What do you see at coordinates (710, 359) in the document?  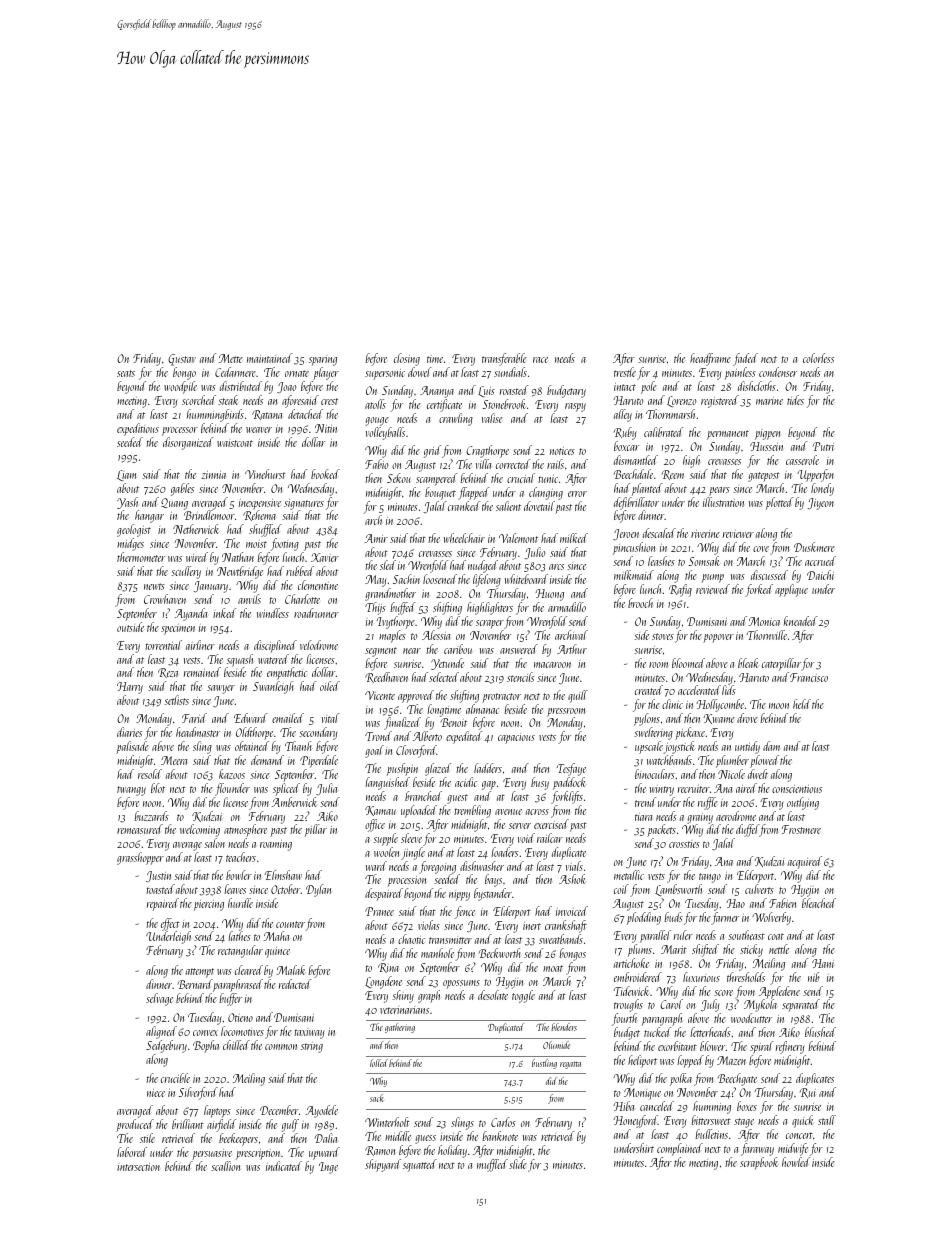 I see `headframe` at bounding box center [710, 359].
